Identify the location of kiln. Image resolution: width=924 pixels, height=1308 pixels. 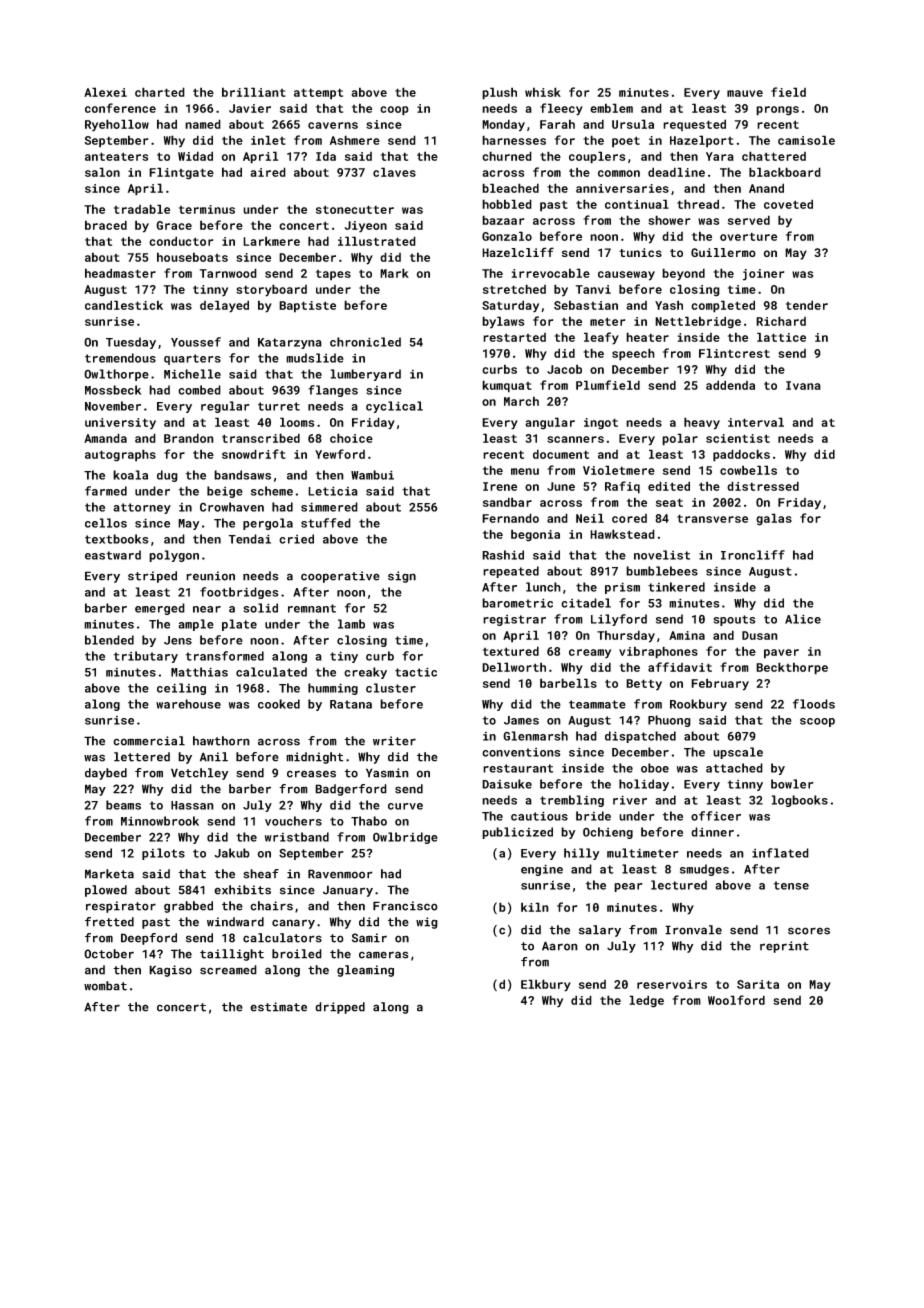
(535, 907).
